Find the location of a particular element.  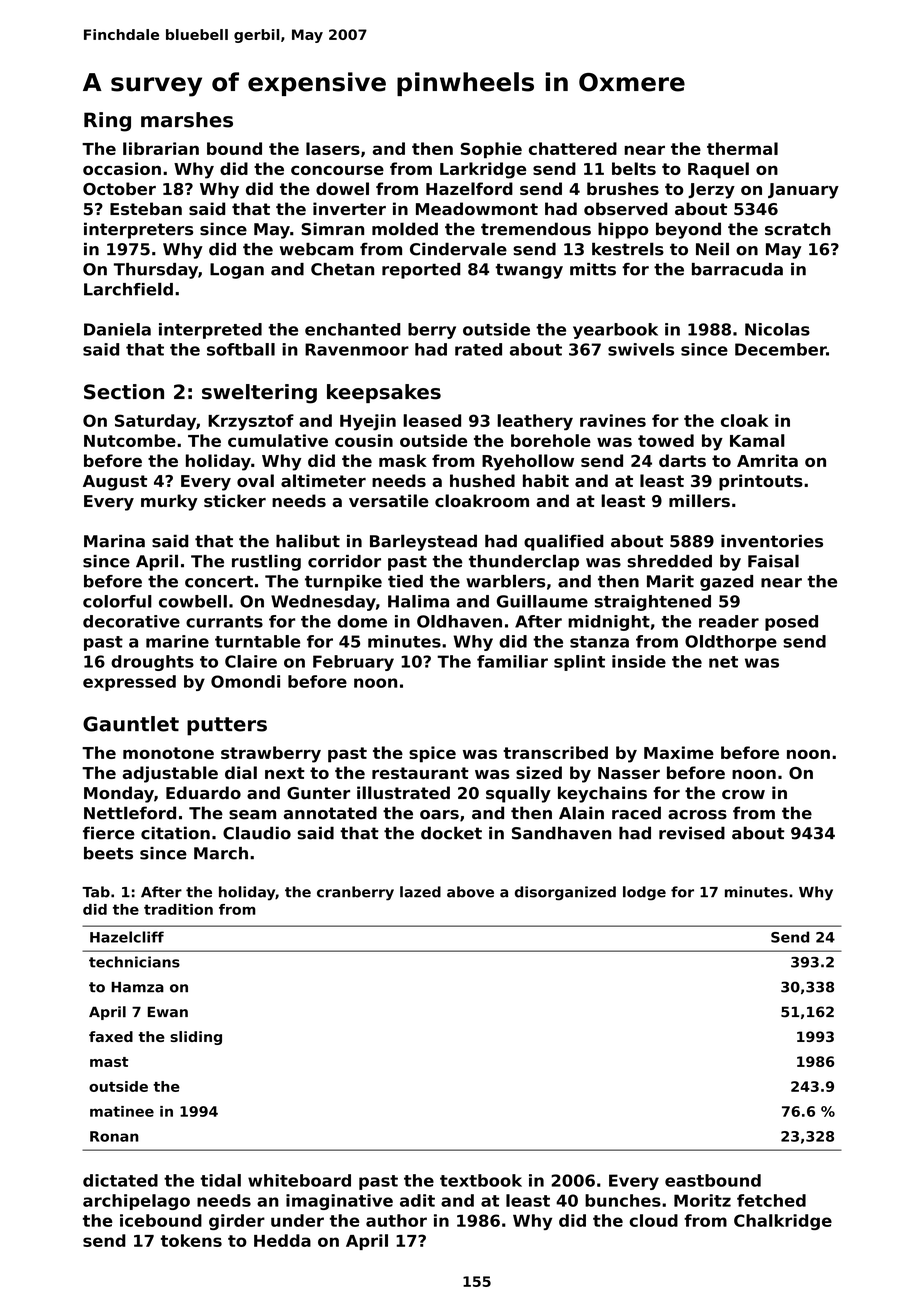

barracuda is located at coordinates (737, 269).
